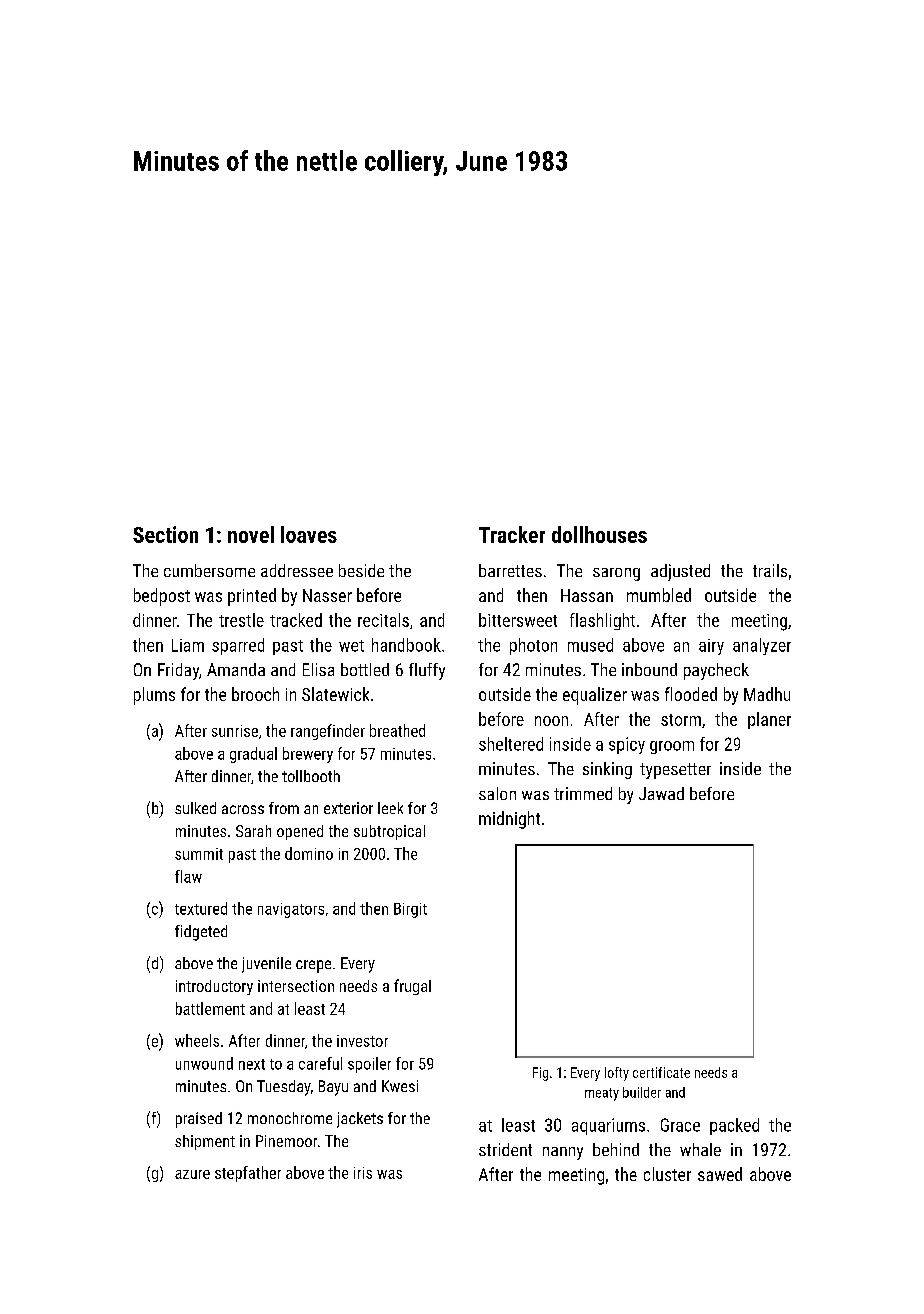  Describe the element at coordinates (192, 1174) in the image. I see `azure` at that location.
